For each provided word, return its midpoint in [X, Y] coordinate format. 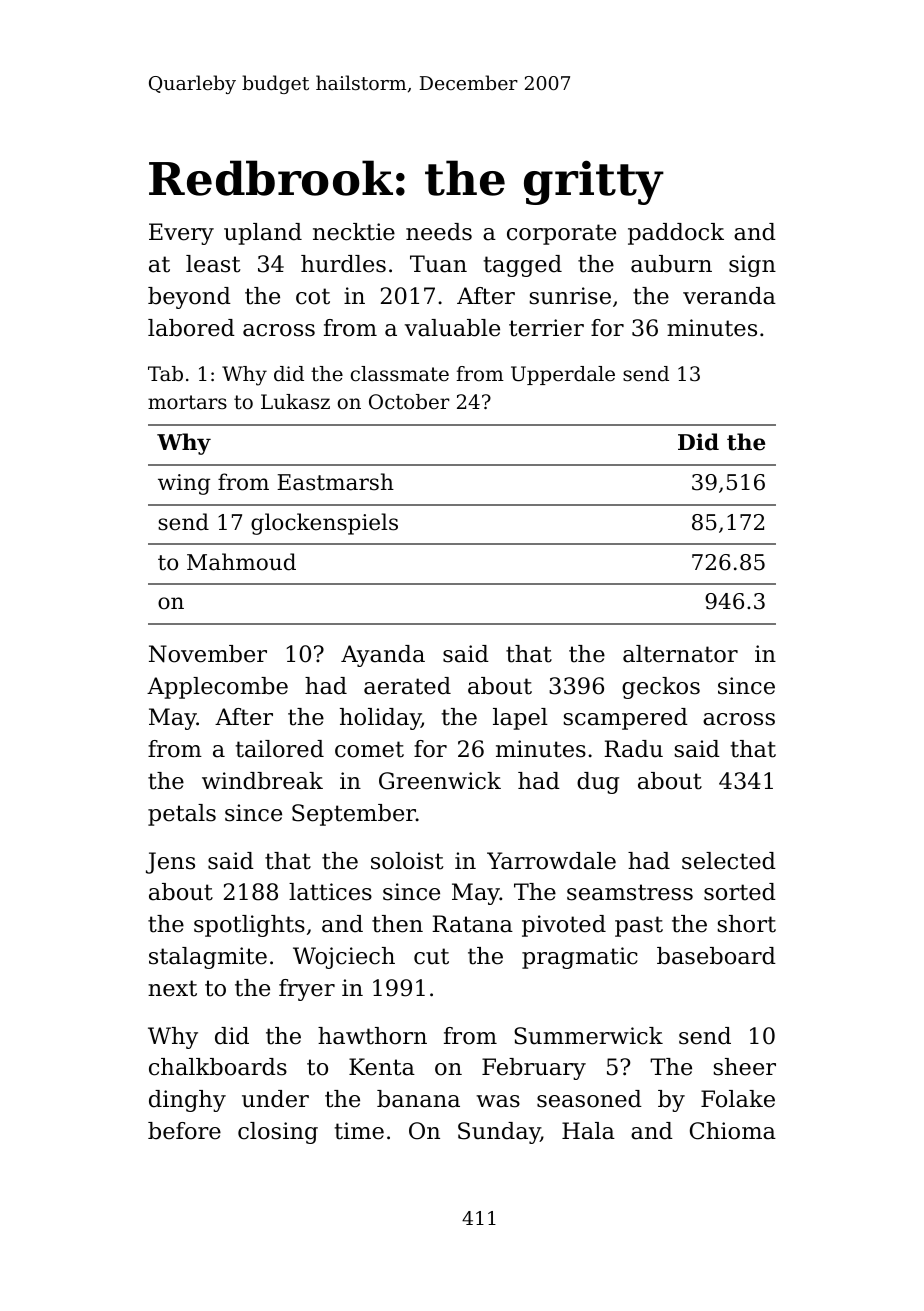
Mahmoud [241, 562]
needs [439, 232]
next [172, 988]
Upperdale [563, 375]
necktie [354, 232]
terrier [546, 328]
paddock [676, 234]
